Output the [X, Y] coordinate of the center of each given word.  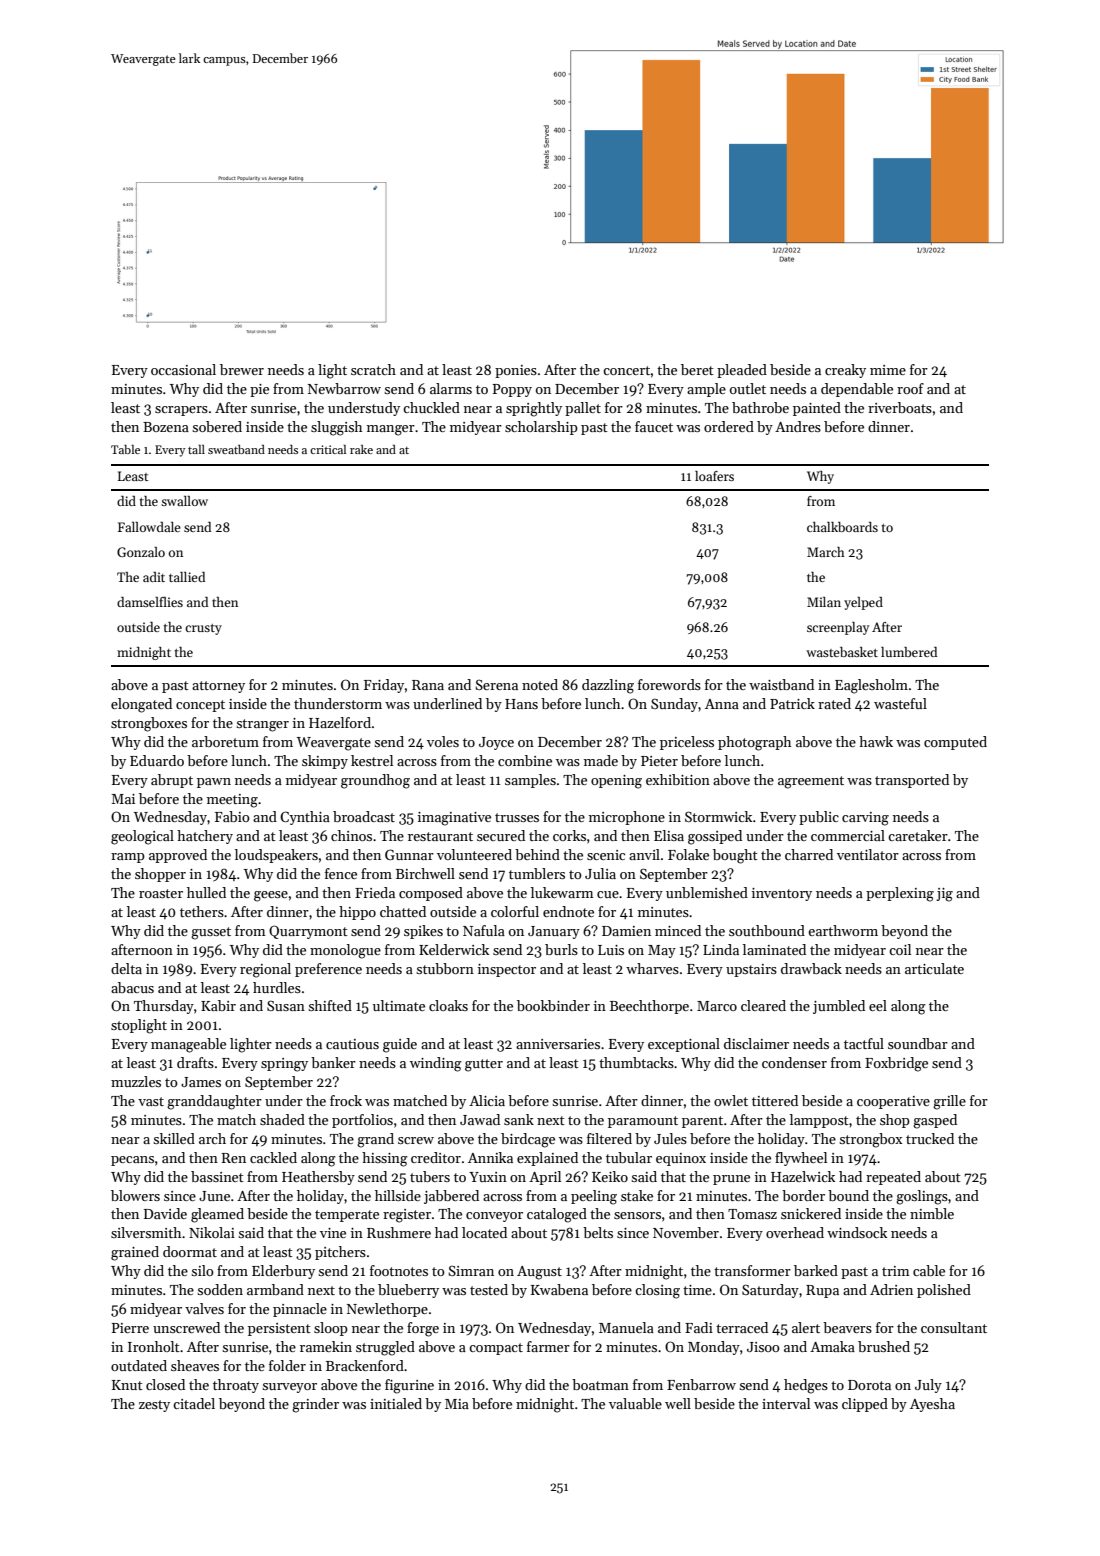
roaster [161, 893]
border [803, 1195]
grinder [315, 1405]
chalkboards [842, 527]
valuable [635, 1403]
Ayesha [932, 1405]
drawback [811, 968]
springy [284, 1065]
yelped [863, 603]
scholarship [541, 428]
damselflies [150, 602]
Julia [600, 873]
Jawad [480, 1119]
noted [540, 684]
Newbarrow [344, 388]
